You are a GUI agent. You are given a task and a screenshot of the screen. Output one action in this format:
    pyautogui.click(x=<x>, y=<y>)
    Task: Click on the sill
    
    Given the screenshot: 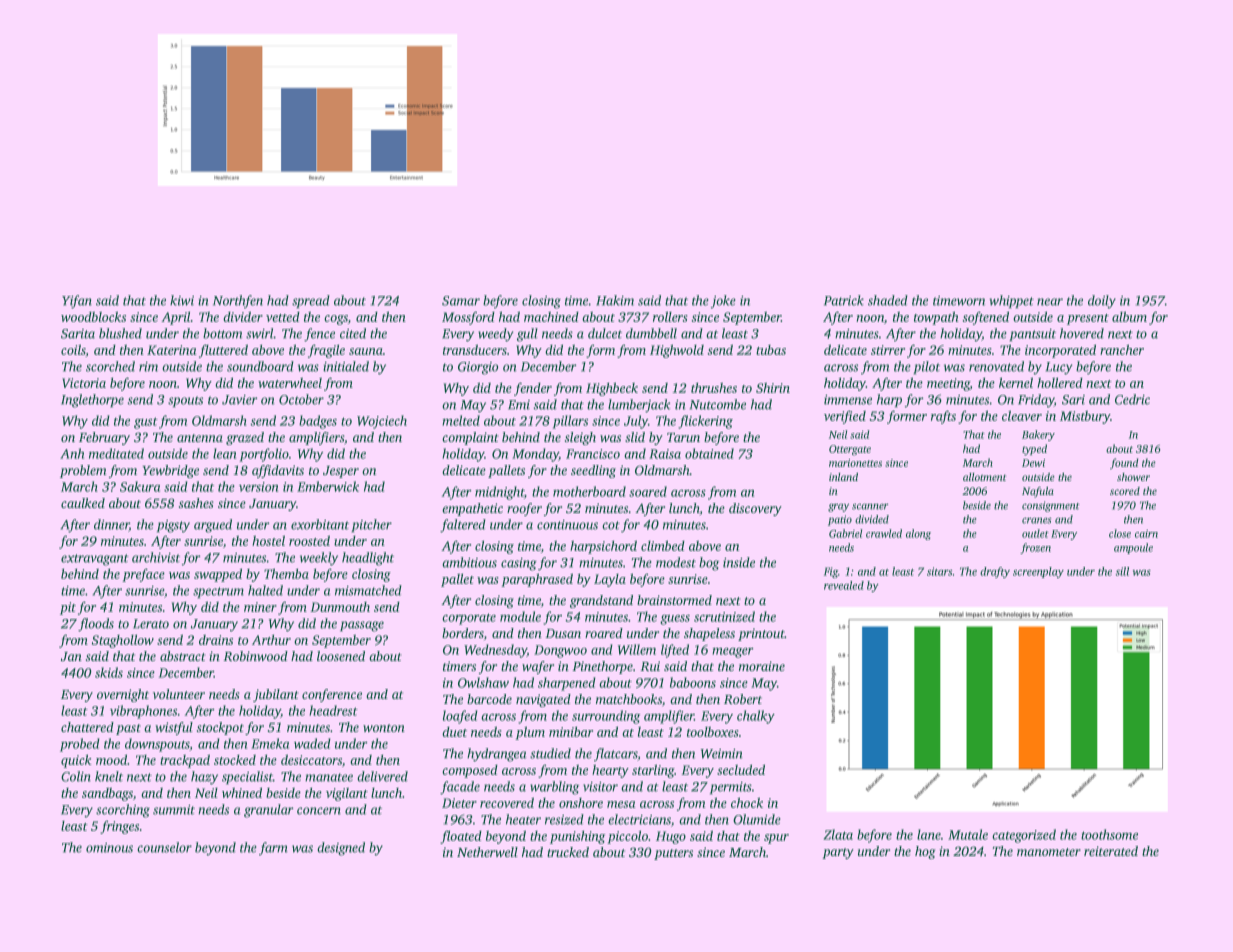 What is the action you would take?
    pyautogui.click(x=1122, y=571)
